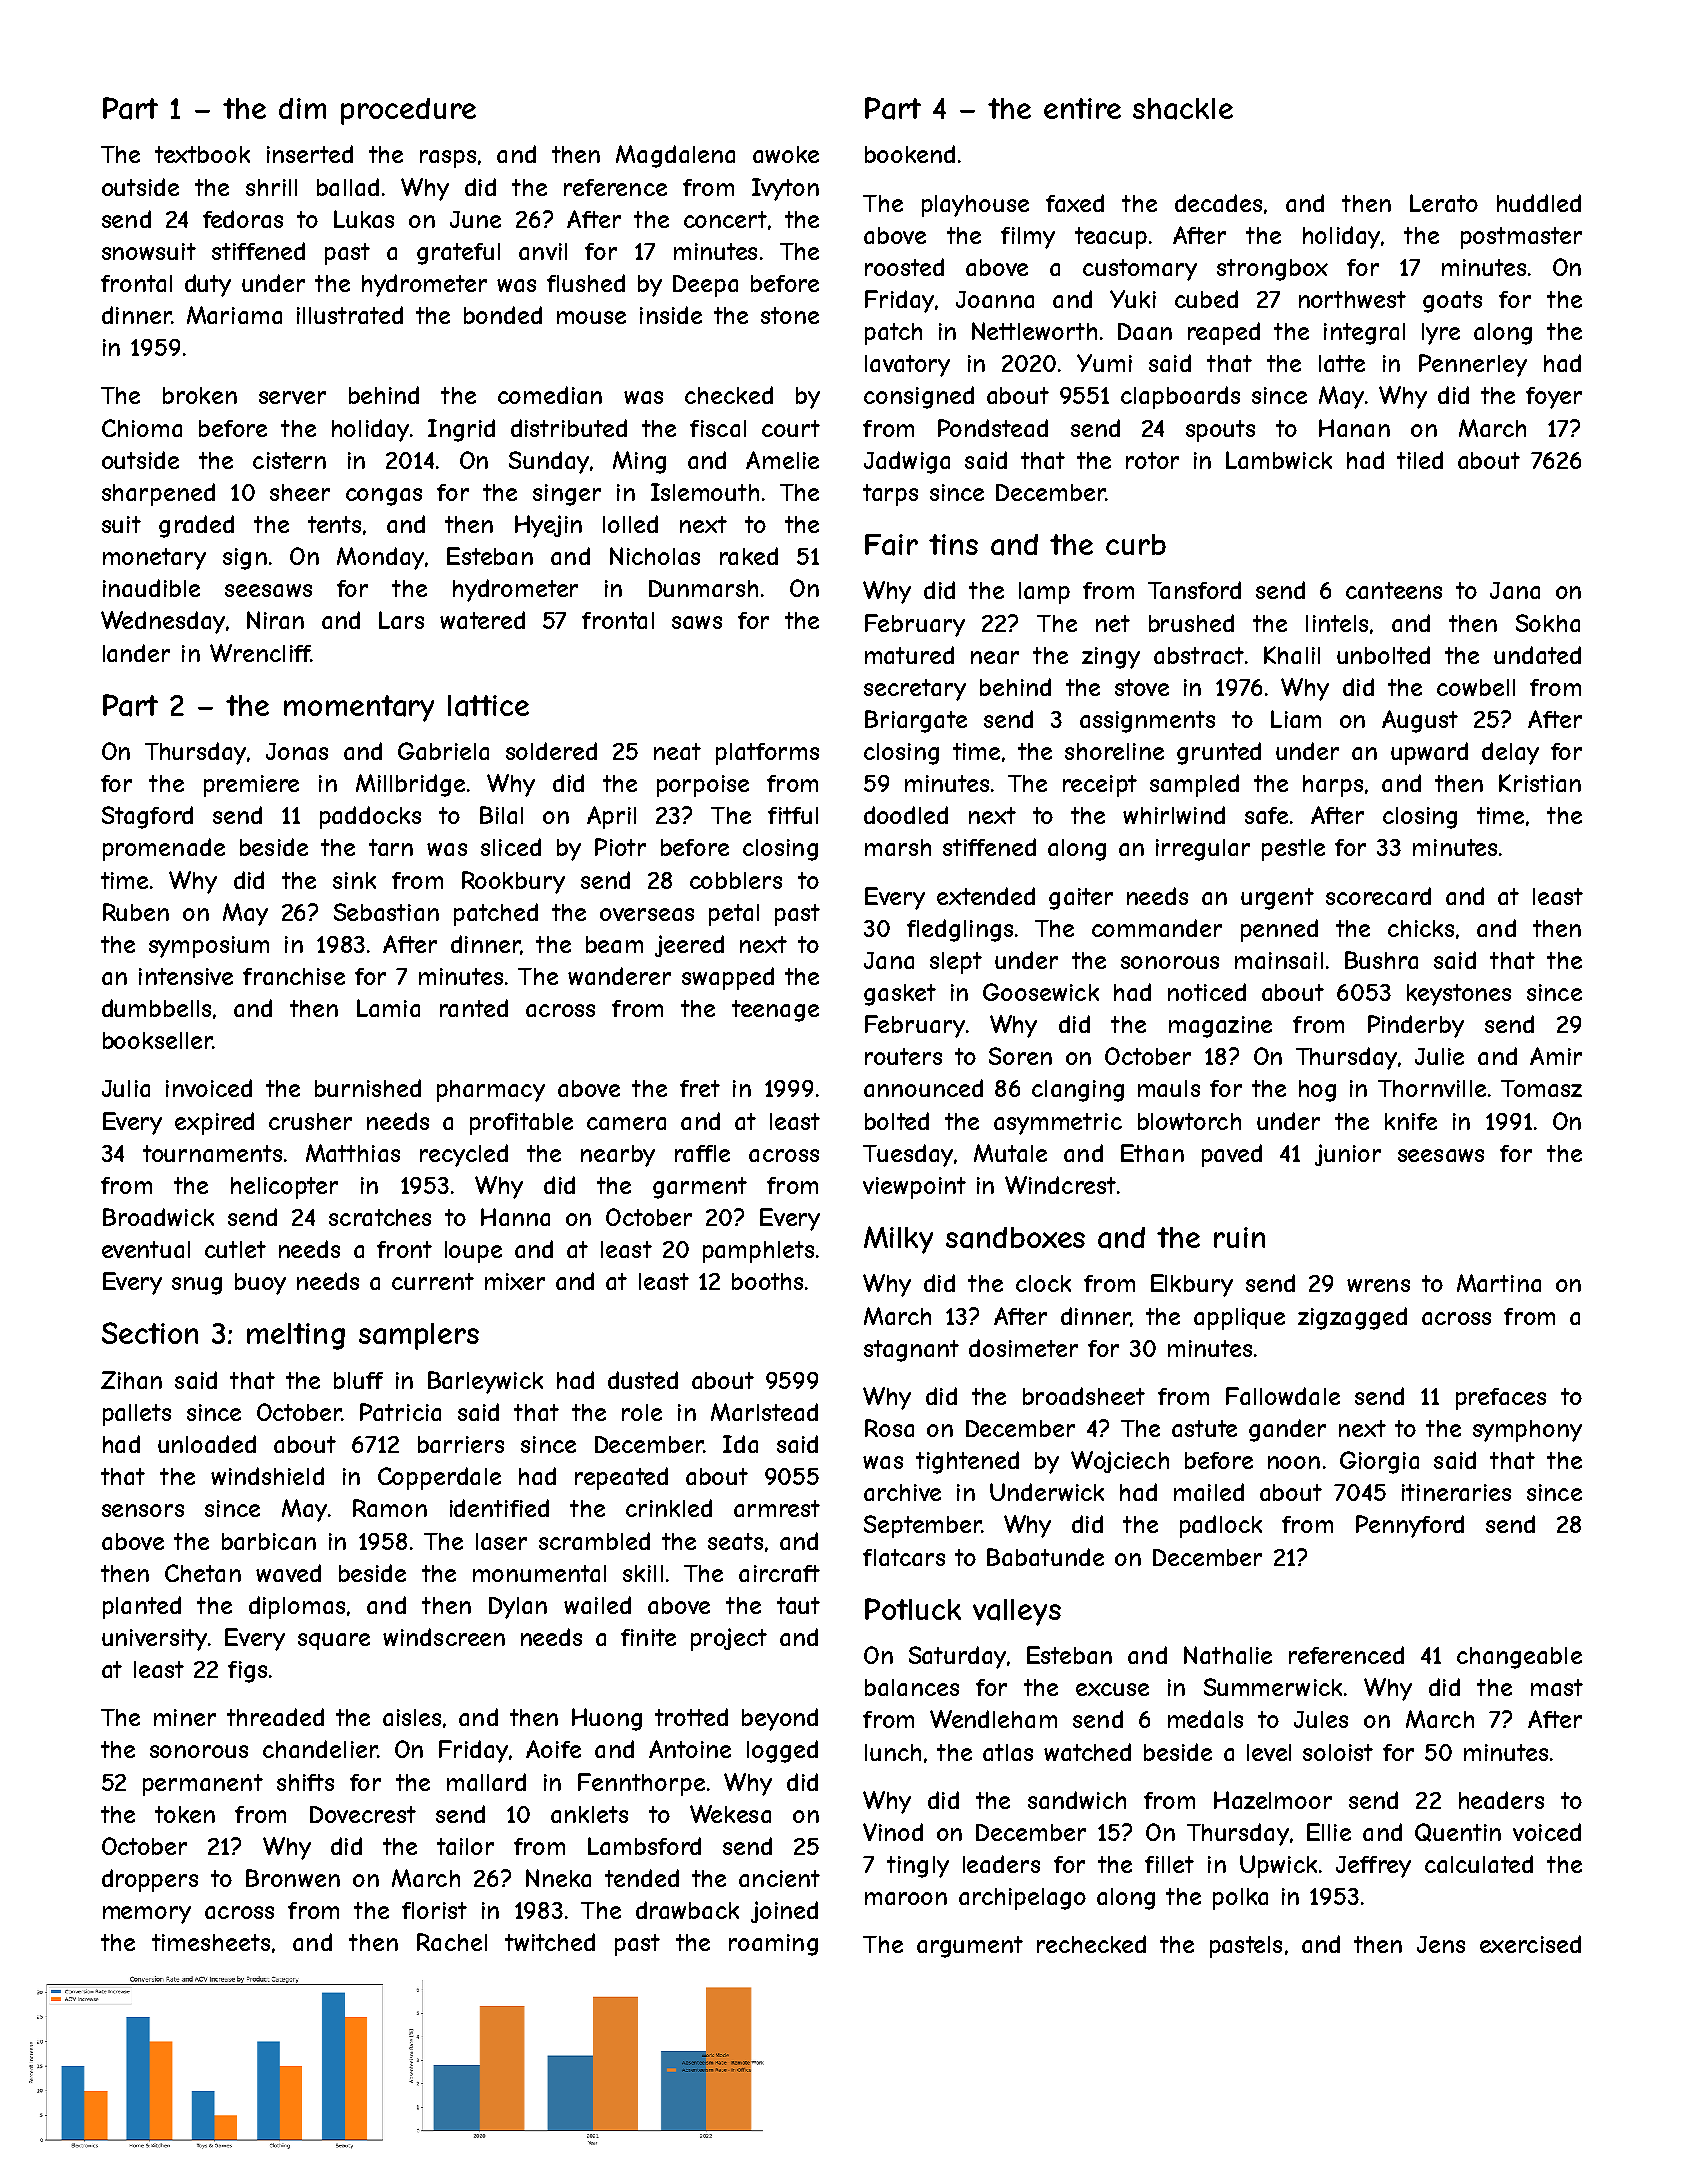 The height and width of the screenshot is (2178, 1683). Describe the element at coordinates (725, 219) in the screenshot. I see `concert` at that location.
